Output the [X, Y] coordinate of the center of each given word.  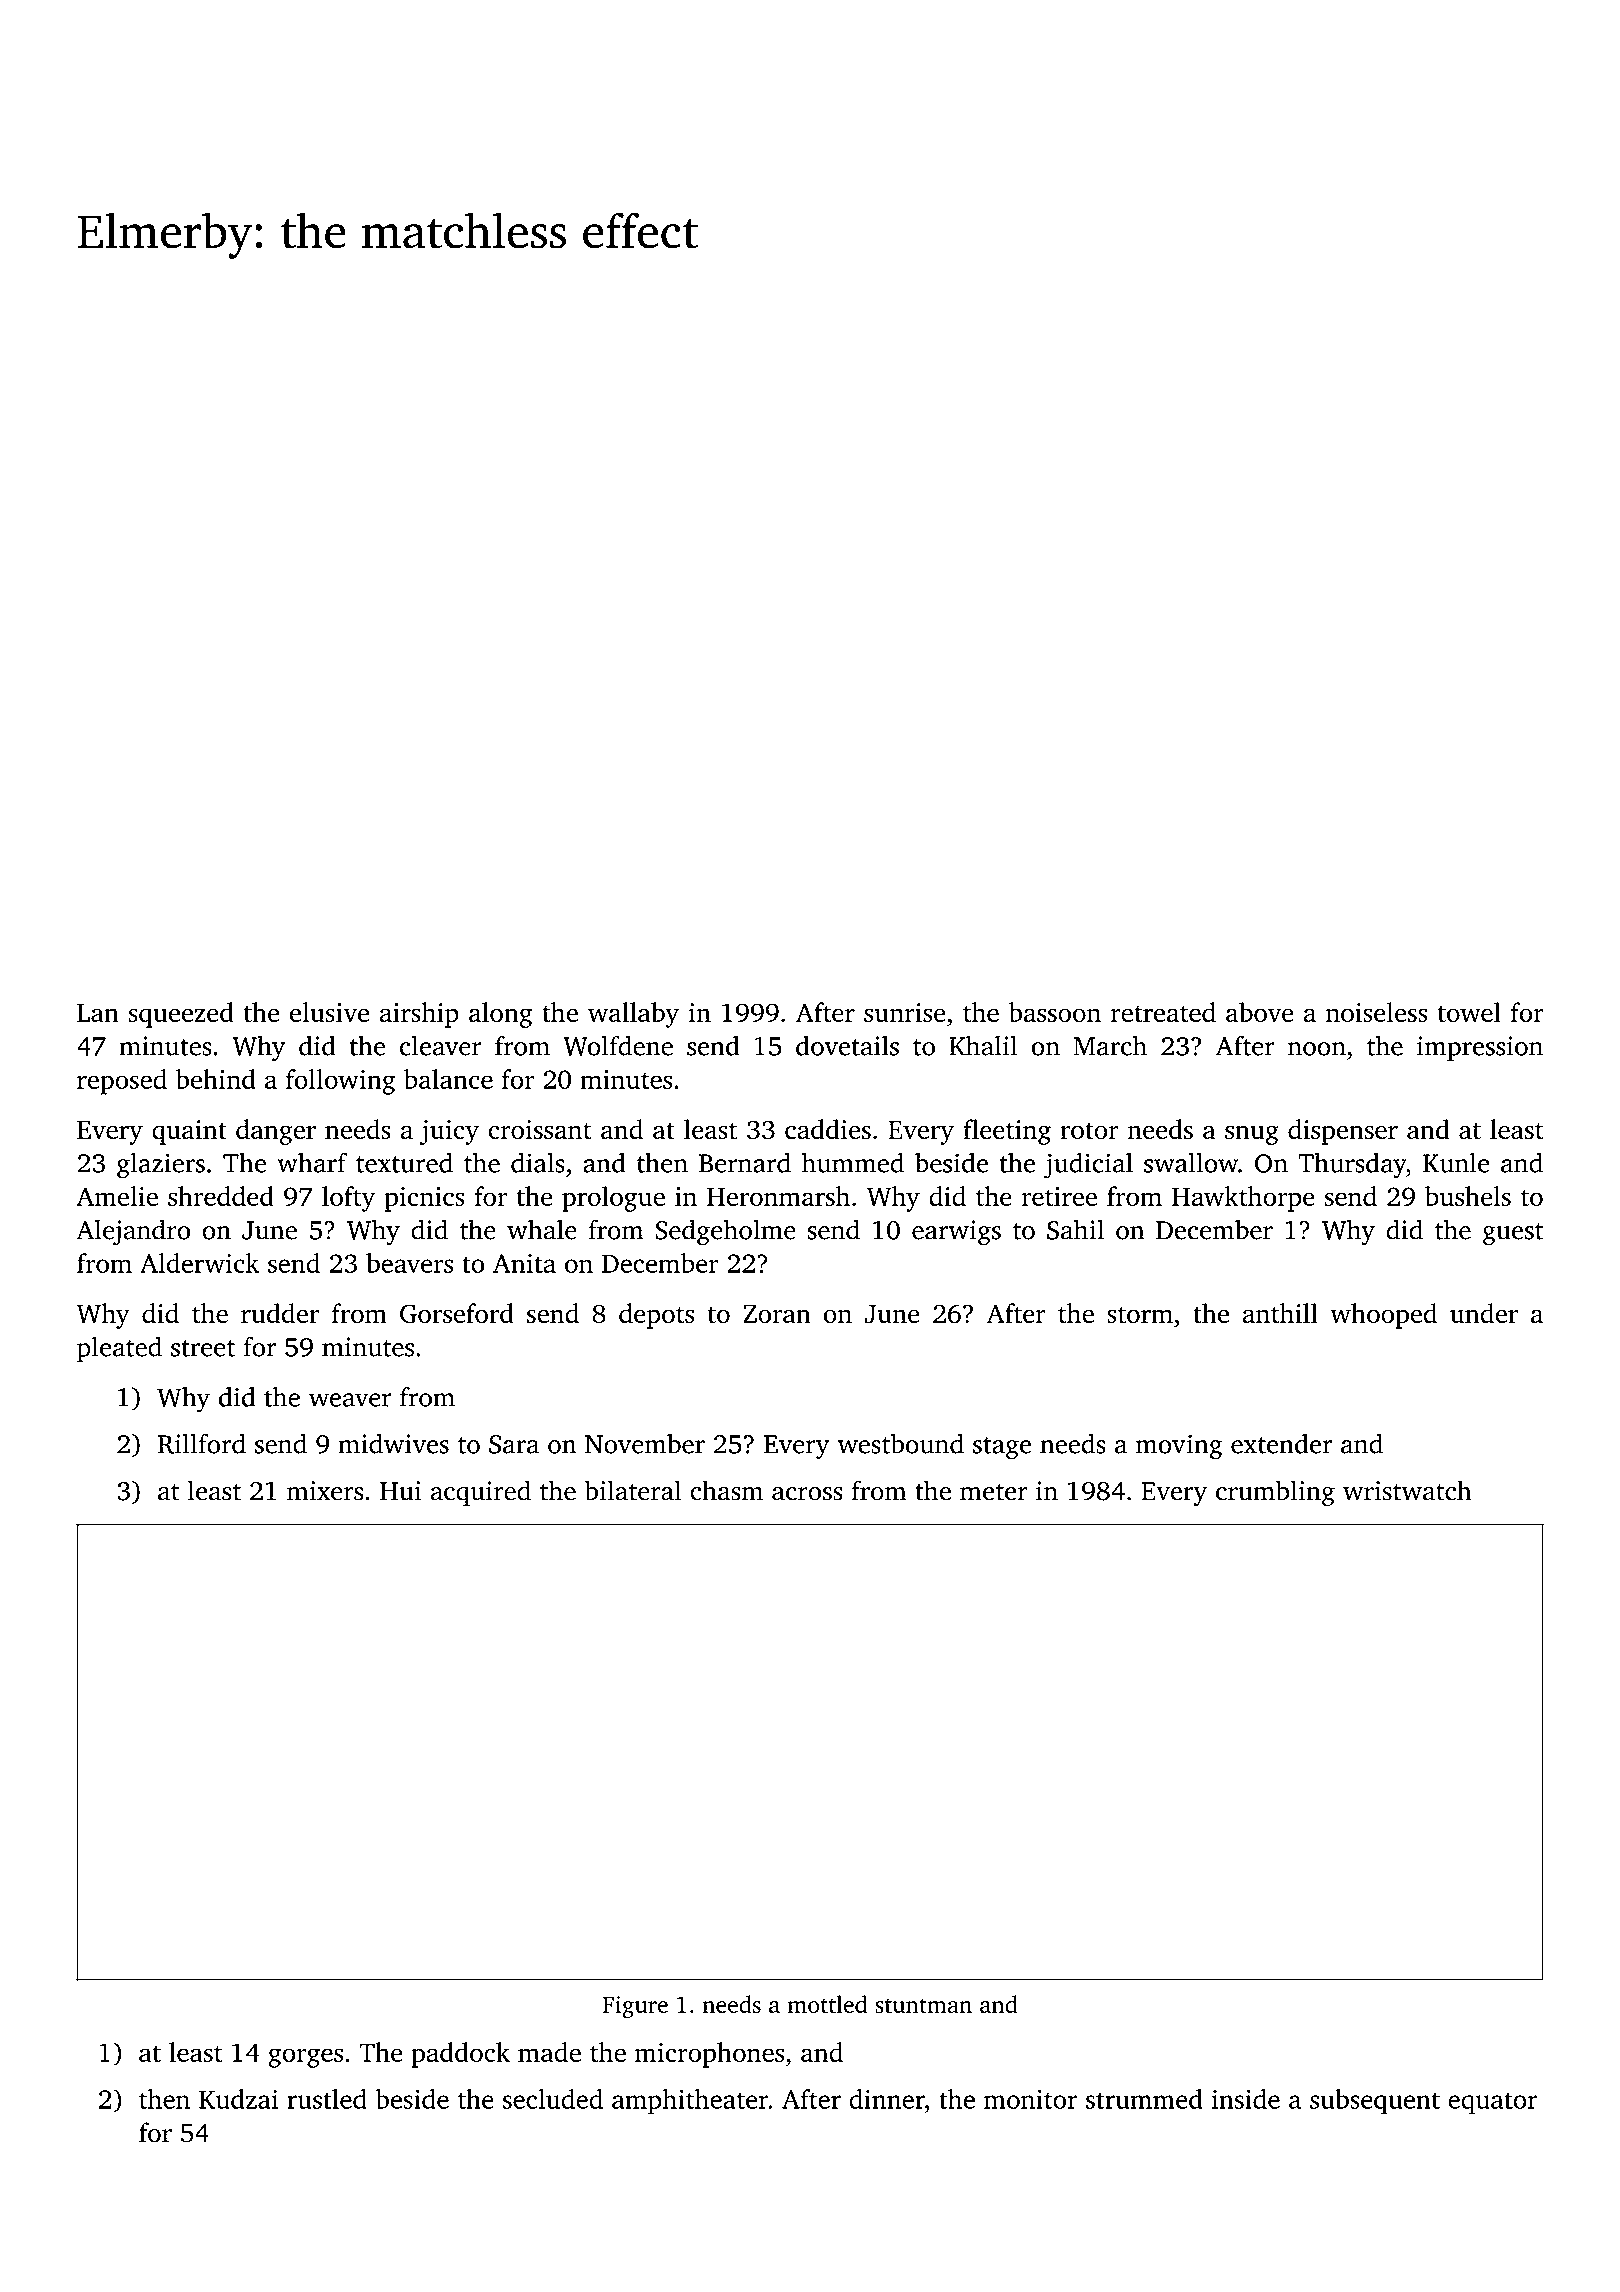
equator [1493, 2103]
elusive [329, 1012]
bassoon [1055, 1012]
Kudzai [238, 2099]
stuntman [923, 2005]
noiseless [1377, 1012]
